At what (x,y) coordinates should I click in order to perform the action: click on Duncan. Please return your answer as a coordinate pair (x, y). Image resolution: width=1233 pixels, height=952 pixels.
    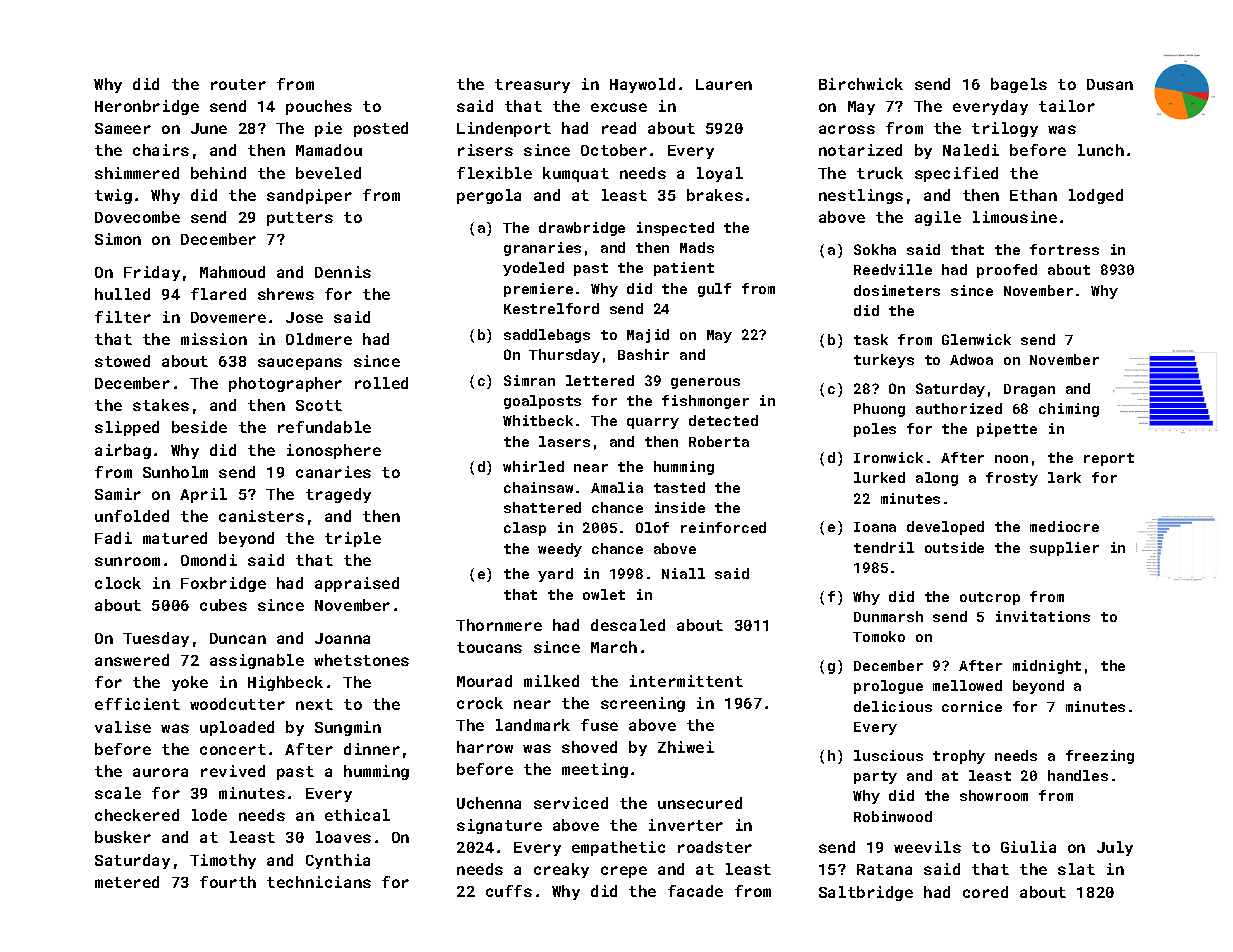
    Looking at the image, I should click on (238, 638).
